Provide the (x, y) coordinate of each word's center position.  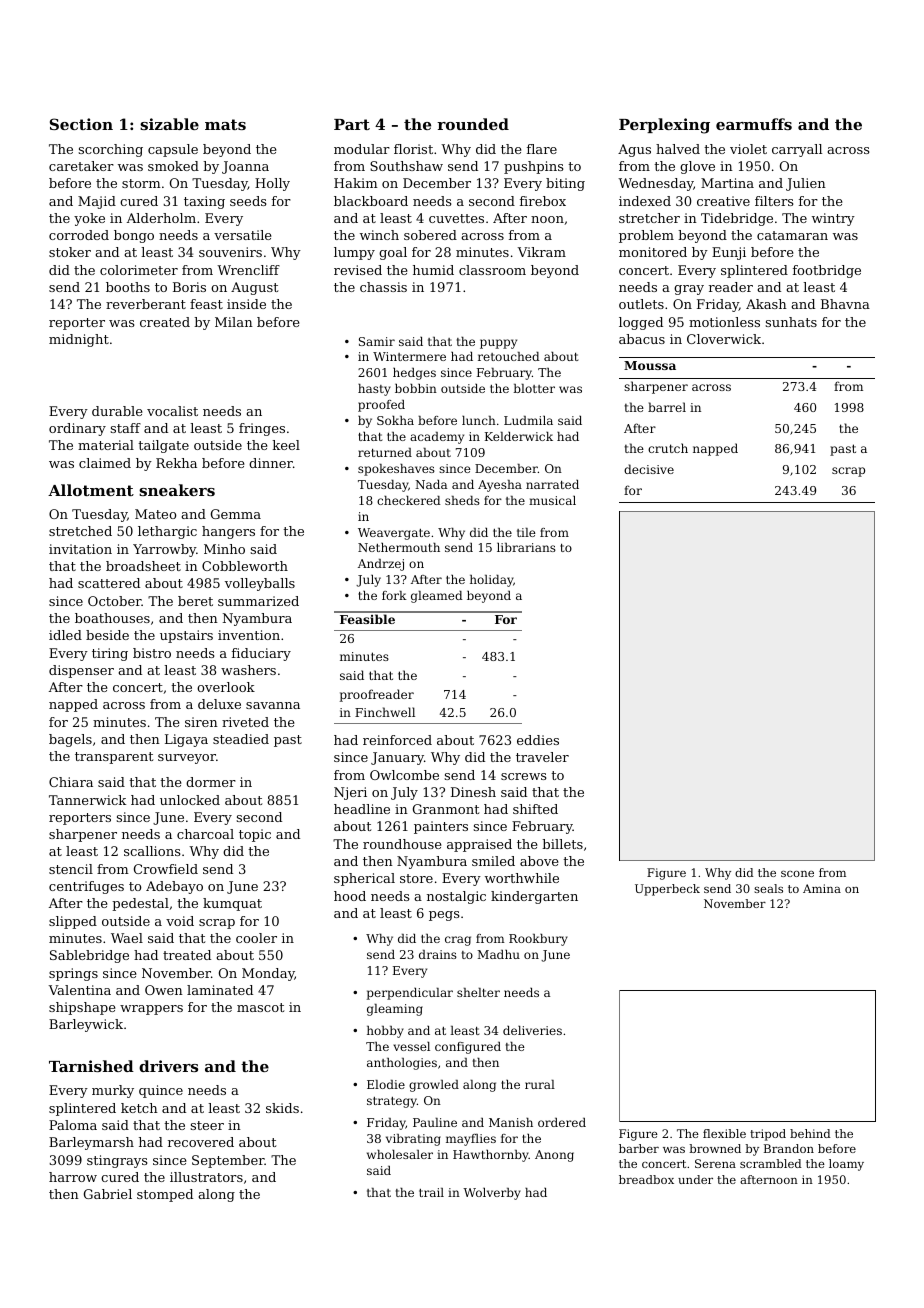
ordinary (77, 429)
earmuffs (754, 124)
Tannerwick (87, 800)
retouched (509, 356)
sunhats (791, 322)
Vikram (542, 252)
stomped (165, 1195)
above (539, 861)
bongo (134, 236)
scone (797, 874)
